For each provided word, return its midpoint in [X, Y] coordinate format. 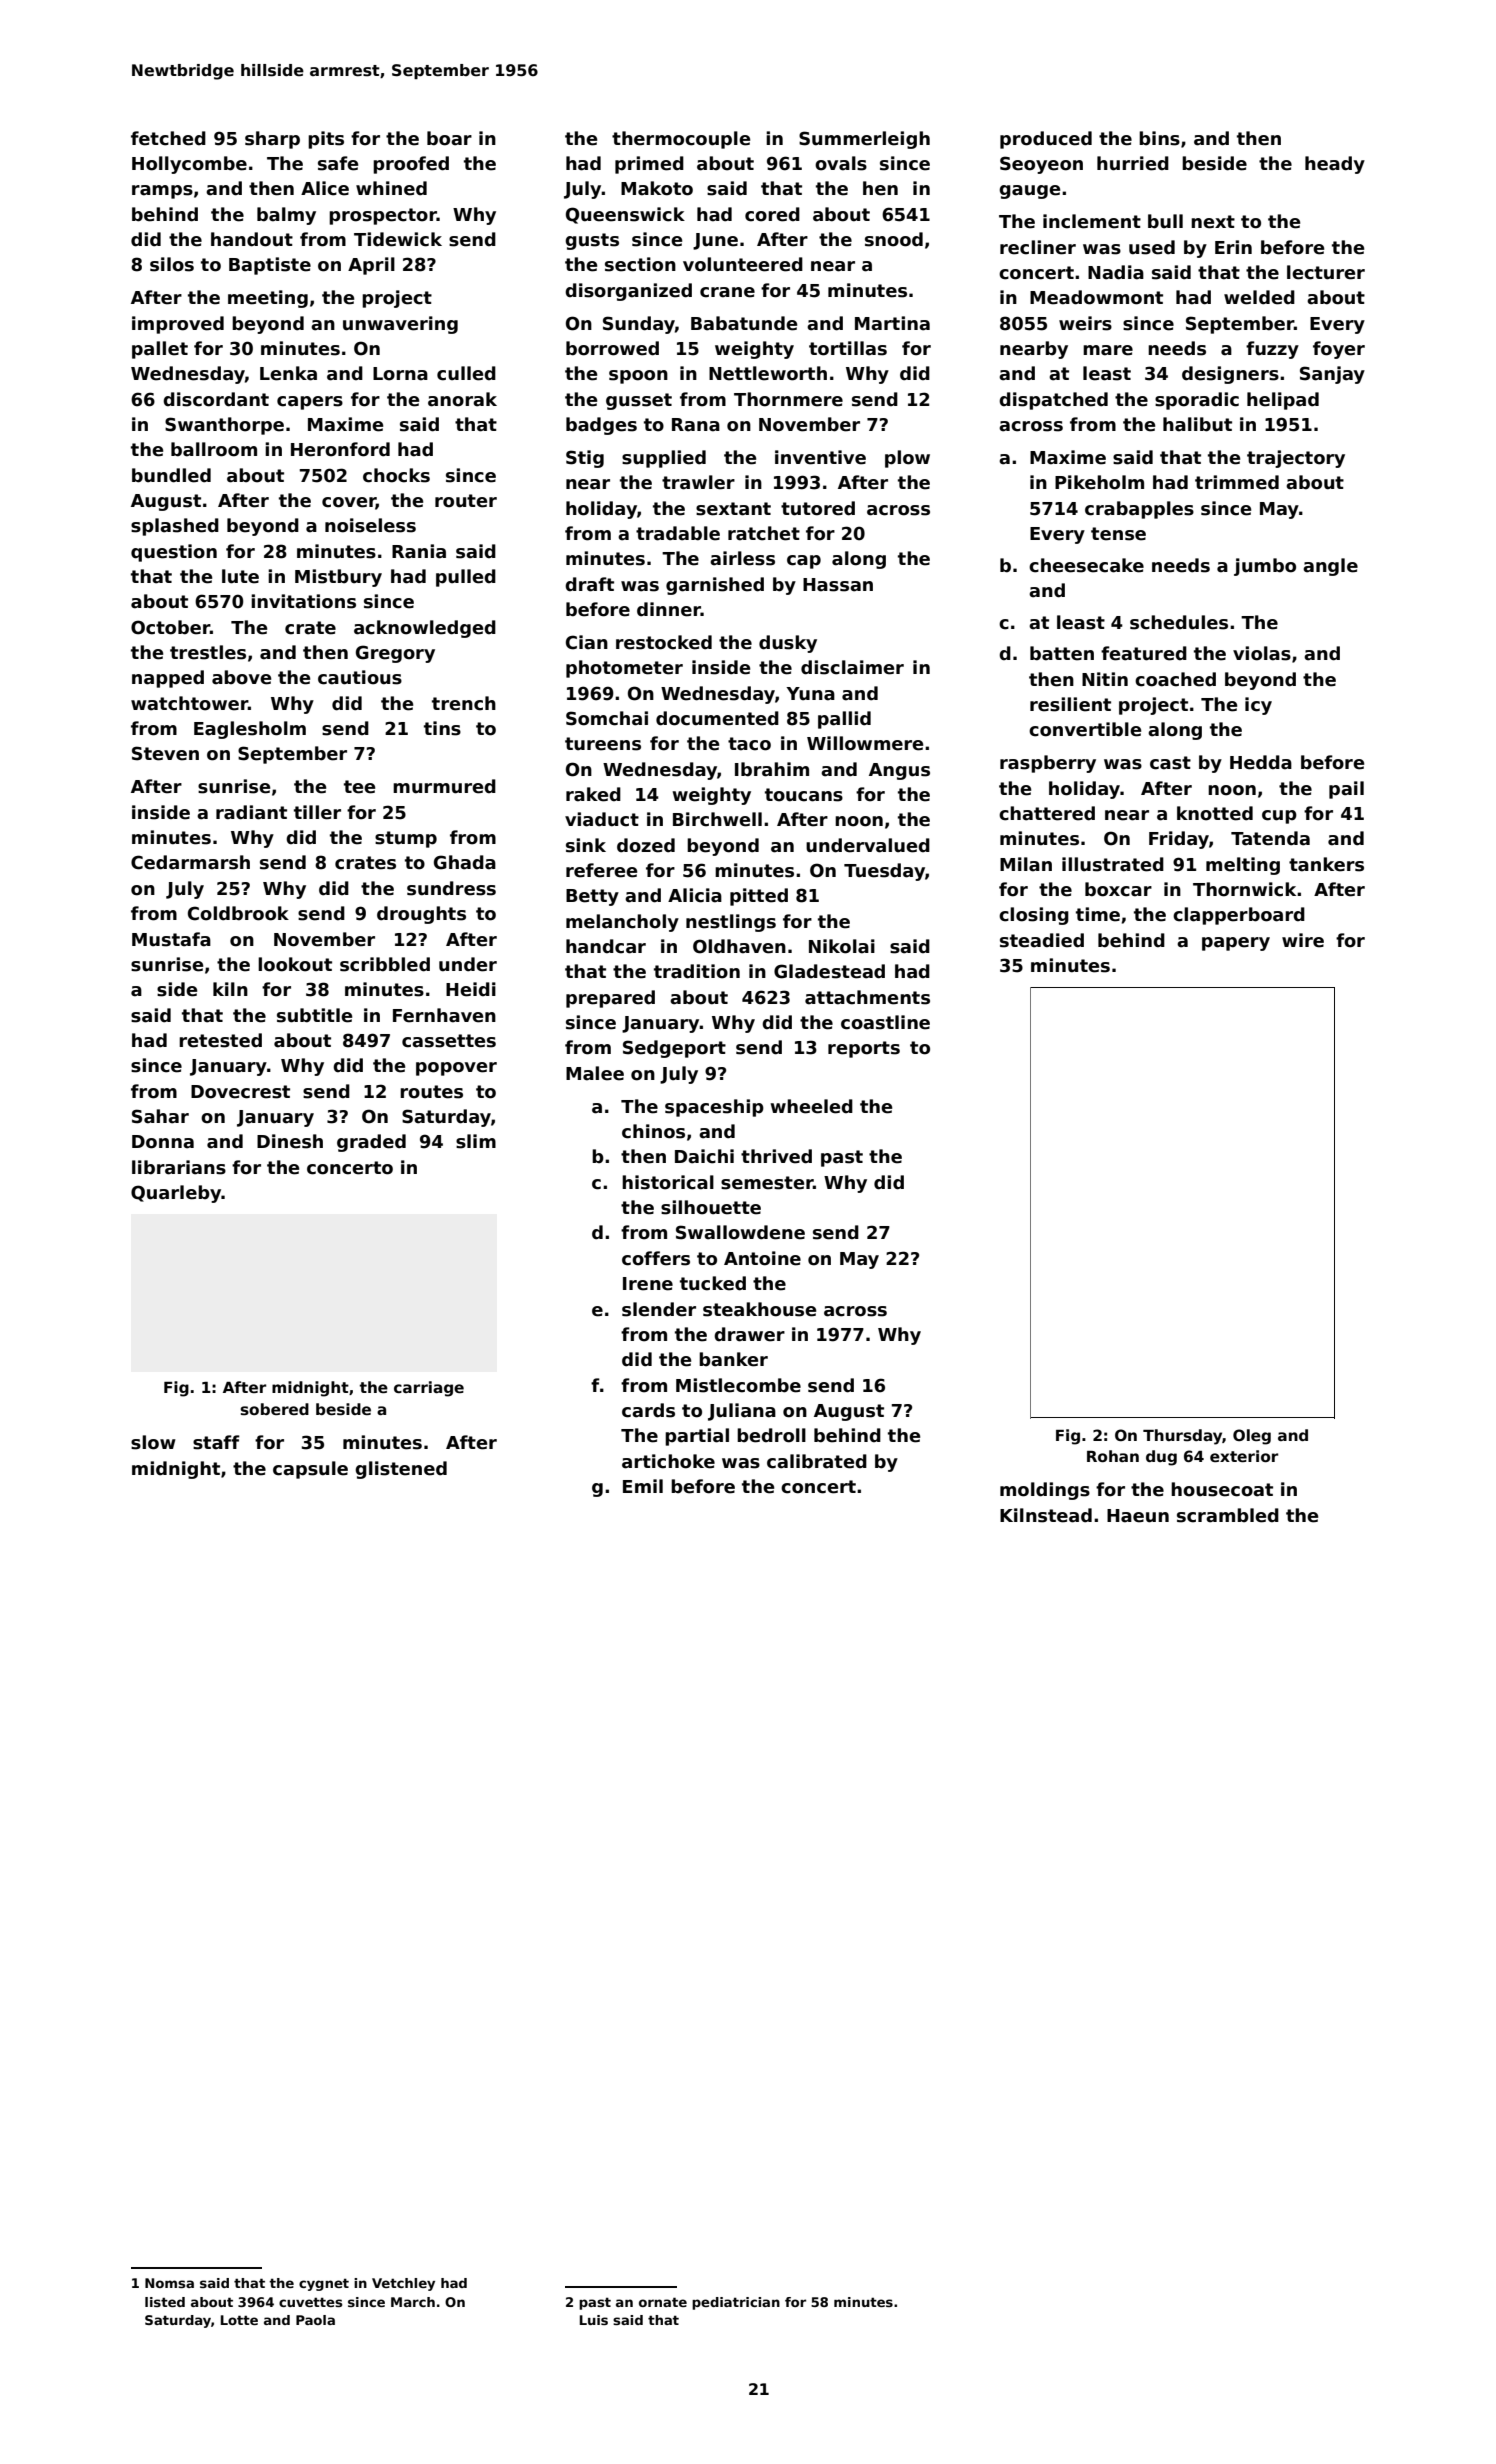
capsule [310, 1470]
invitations [303, 601]
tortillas [848, 348]
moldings [1045, 1491]
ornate [663, 2302]
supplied [664, 459]
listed [165, 2302]
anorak [462, 399]
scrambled [1228, 1515]
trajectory [1296, 459]
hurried [1133, 163]
